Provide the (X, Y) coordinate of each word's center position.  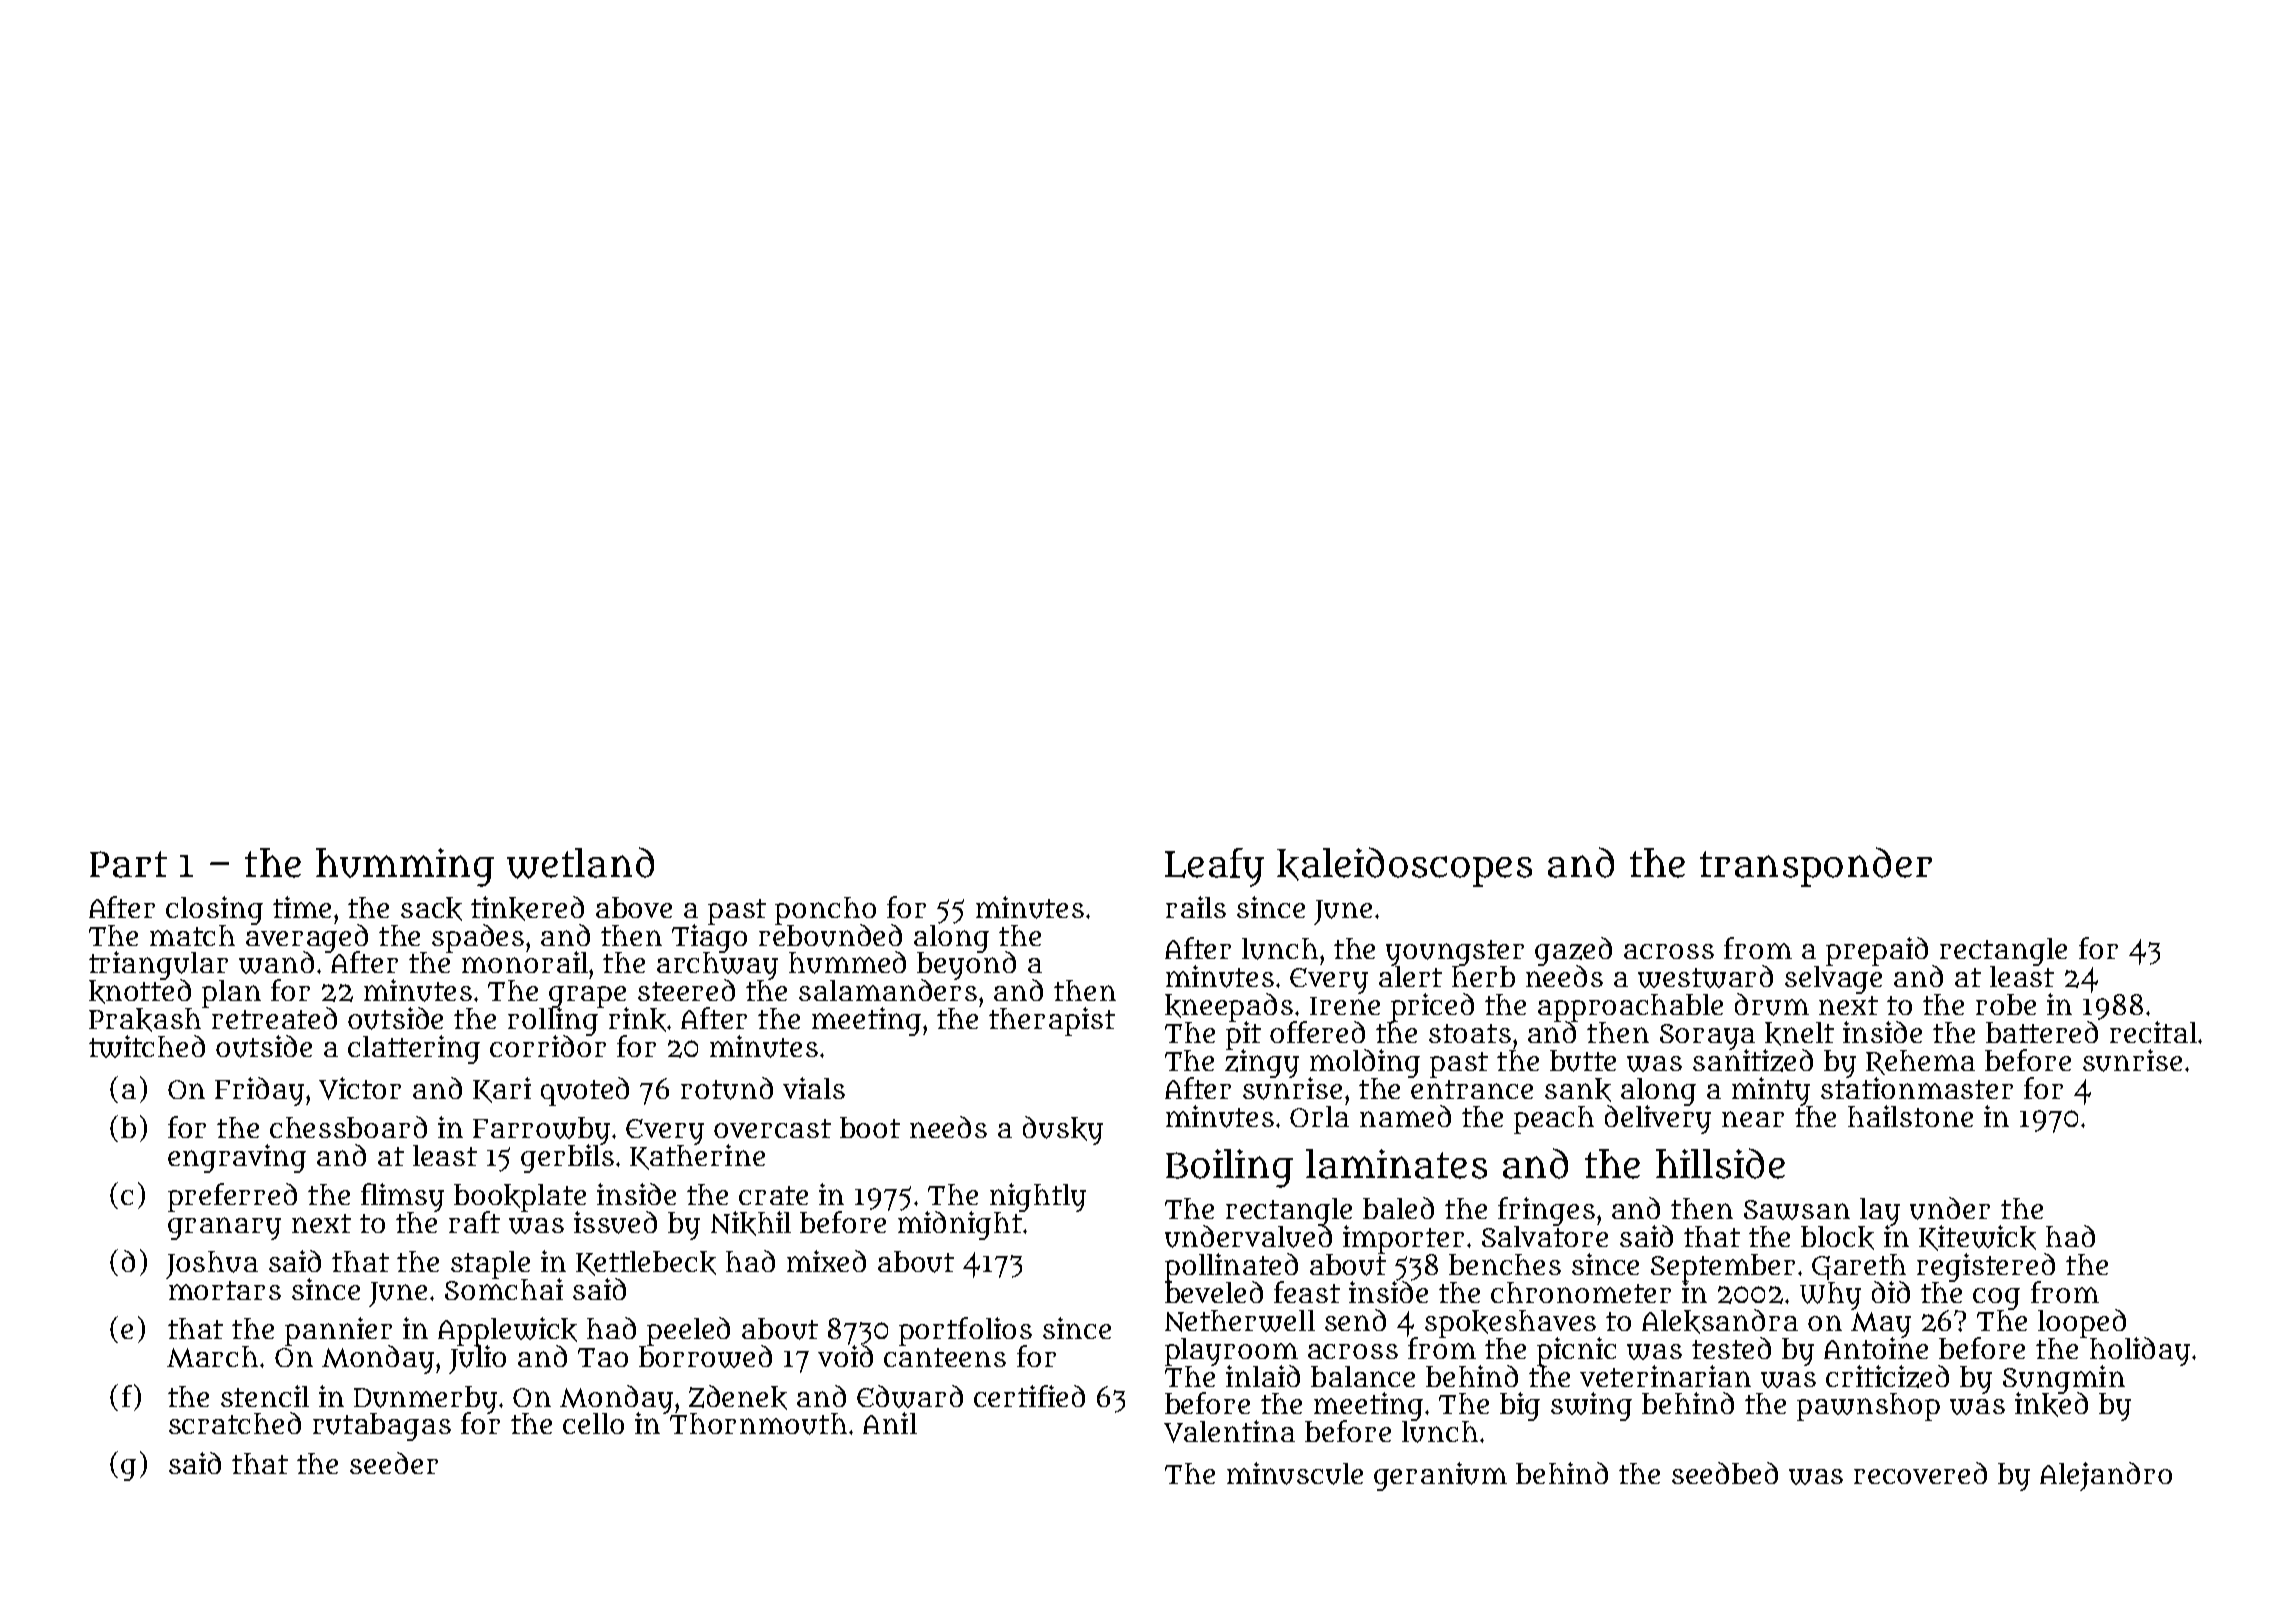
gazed (1573, 951)
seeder (394, 1463)
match (192, 935)
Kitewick (1977, 1238)
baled (1398, 1208)
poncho (825, 910)
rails (1196, 907)
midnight (960, 1226)
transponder (1816, 867)
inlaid (1263, 1376)
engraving (237, 1158)
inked (2051, 1405)
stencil (265, 1396)
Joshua (212, 1265)
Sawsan (1797, 1210)
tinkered (527, 908)
